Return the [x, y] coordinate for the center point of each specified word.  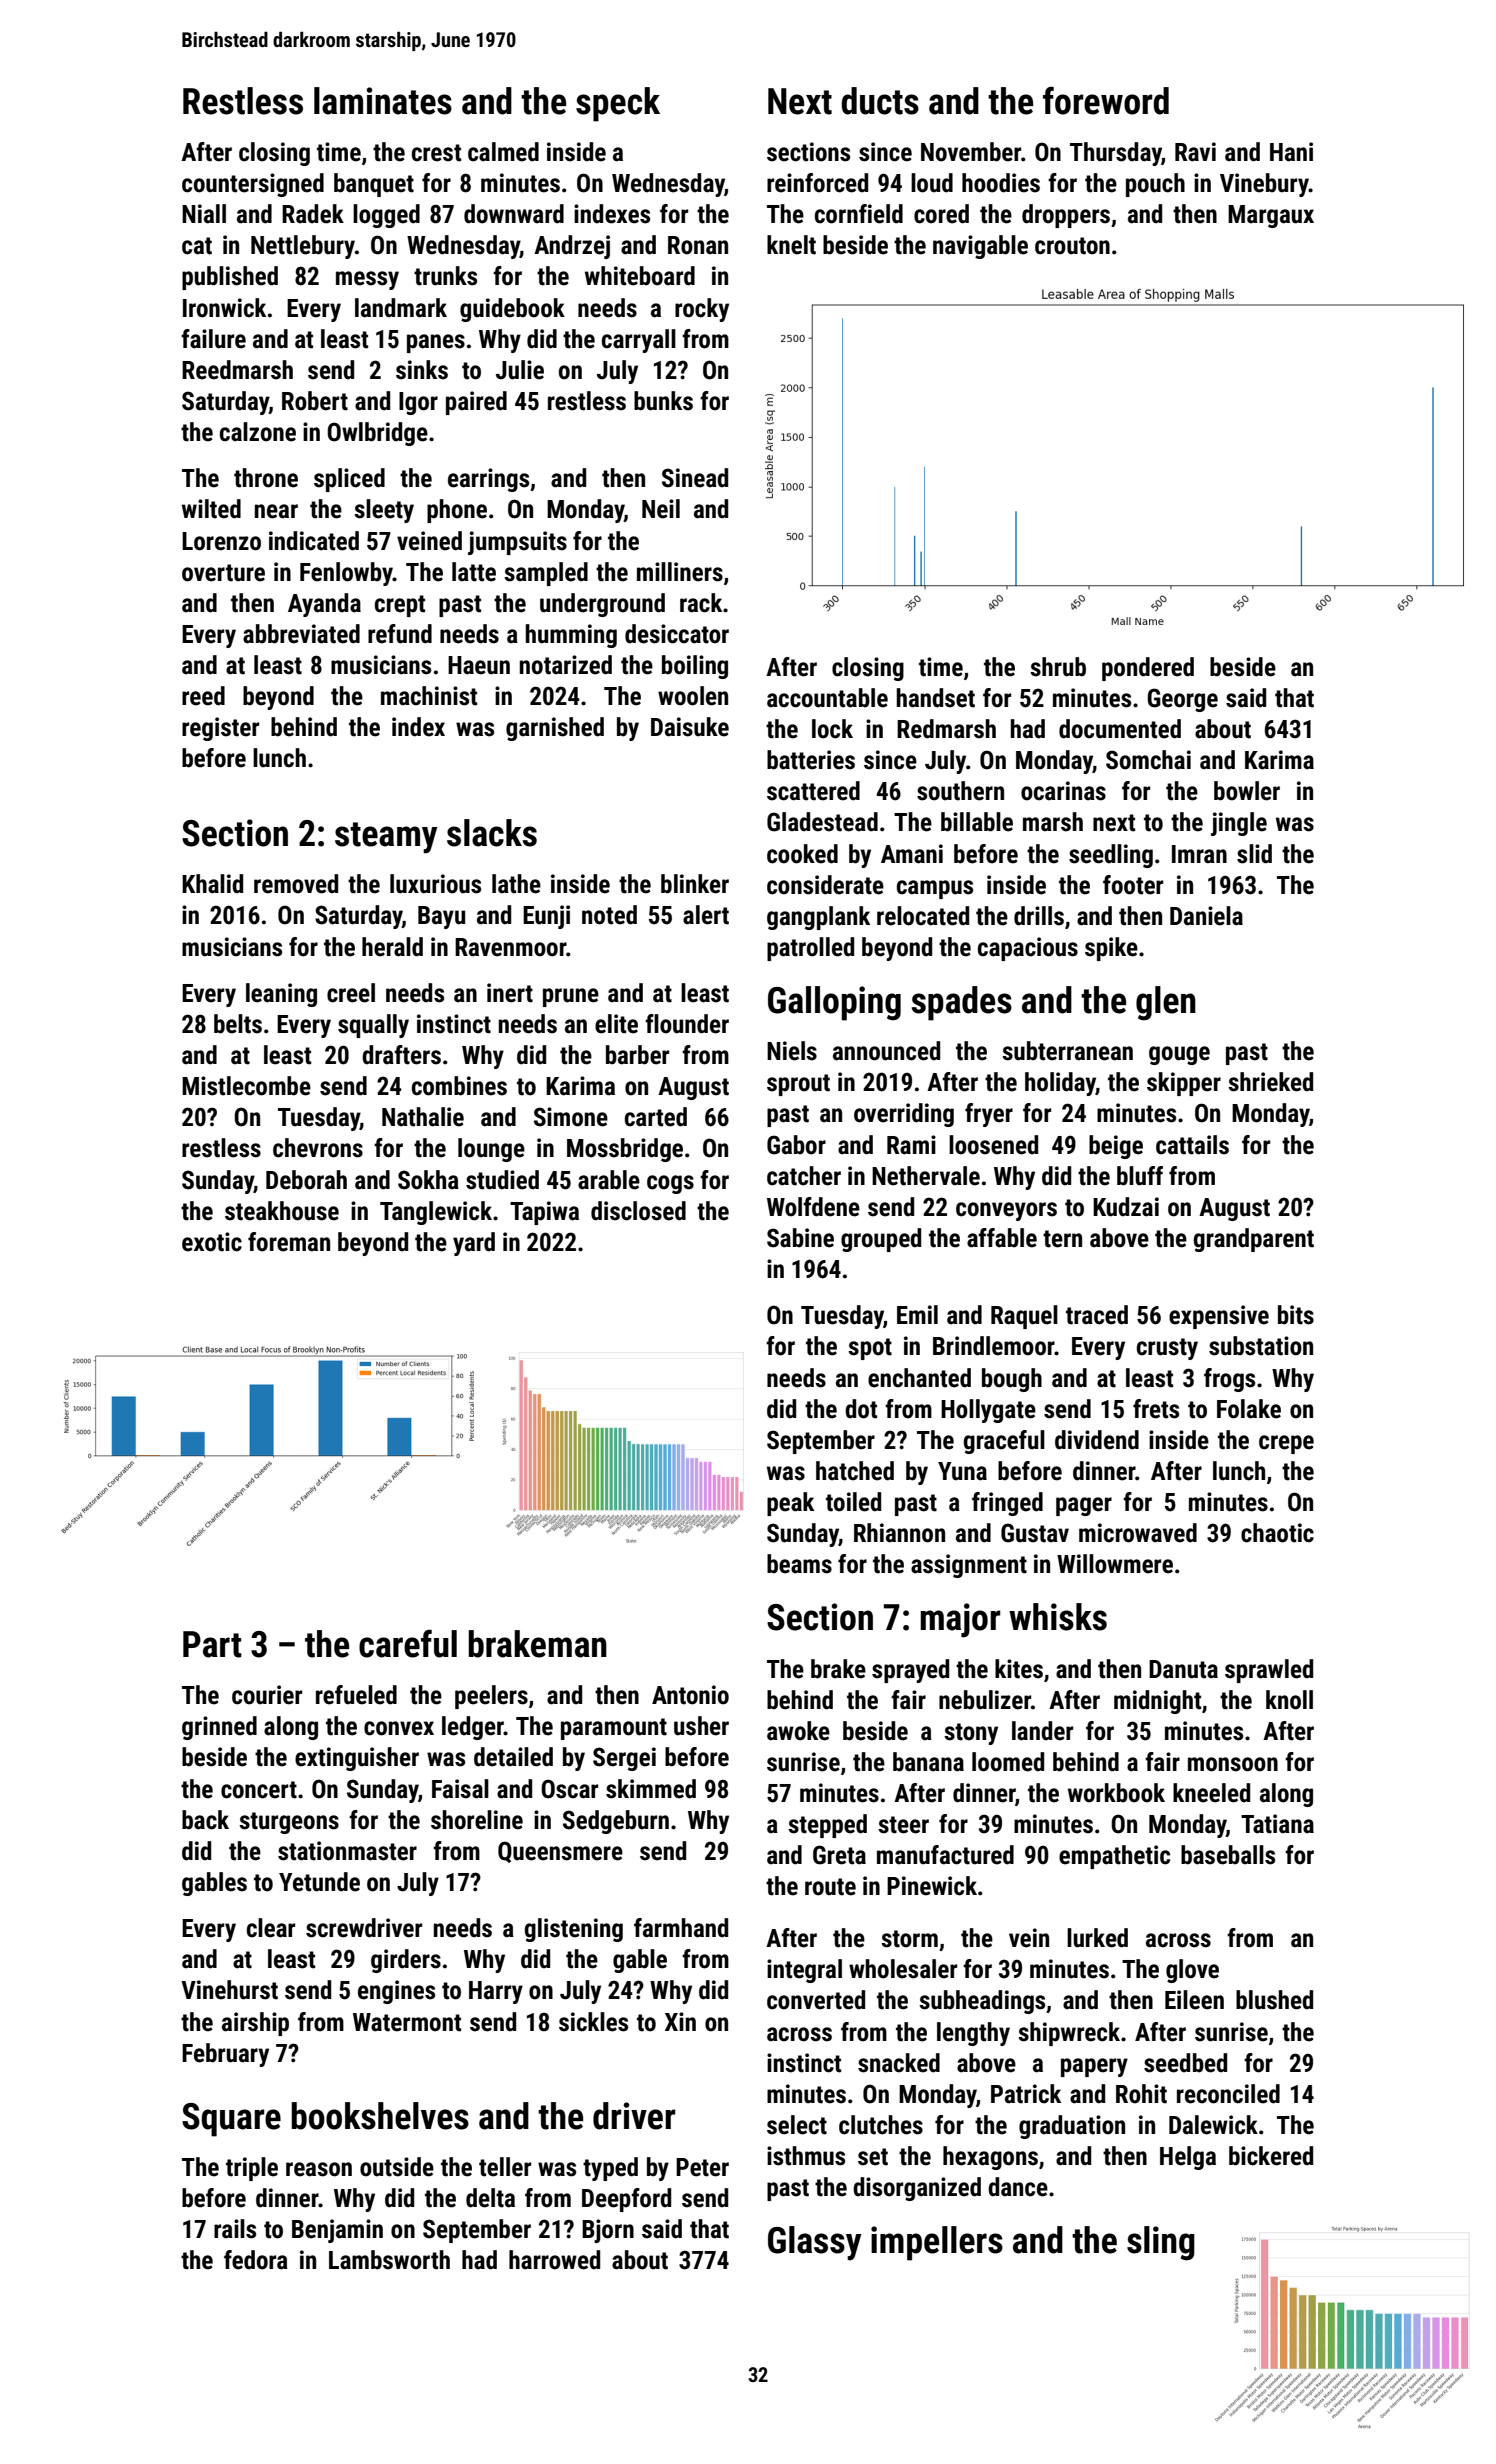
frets [1156, 1409]
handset [936, 698]
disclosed [638, 1211]
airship [255, 2024]
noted [609, 915]
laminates [383, 101]
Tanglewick [436, 1213]
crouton [1072, 246]
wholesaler [903, 1969]
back [205, 1820]
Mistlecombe [246, 1086]
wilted [211, 509]
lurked [1097, 1938]
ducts [880, 101]
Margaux [1271, 216]
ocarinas [1063, 791]
